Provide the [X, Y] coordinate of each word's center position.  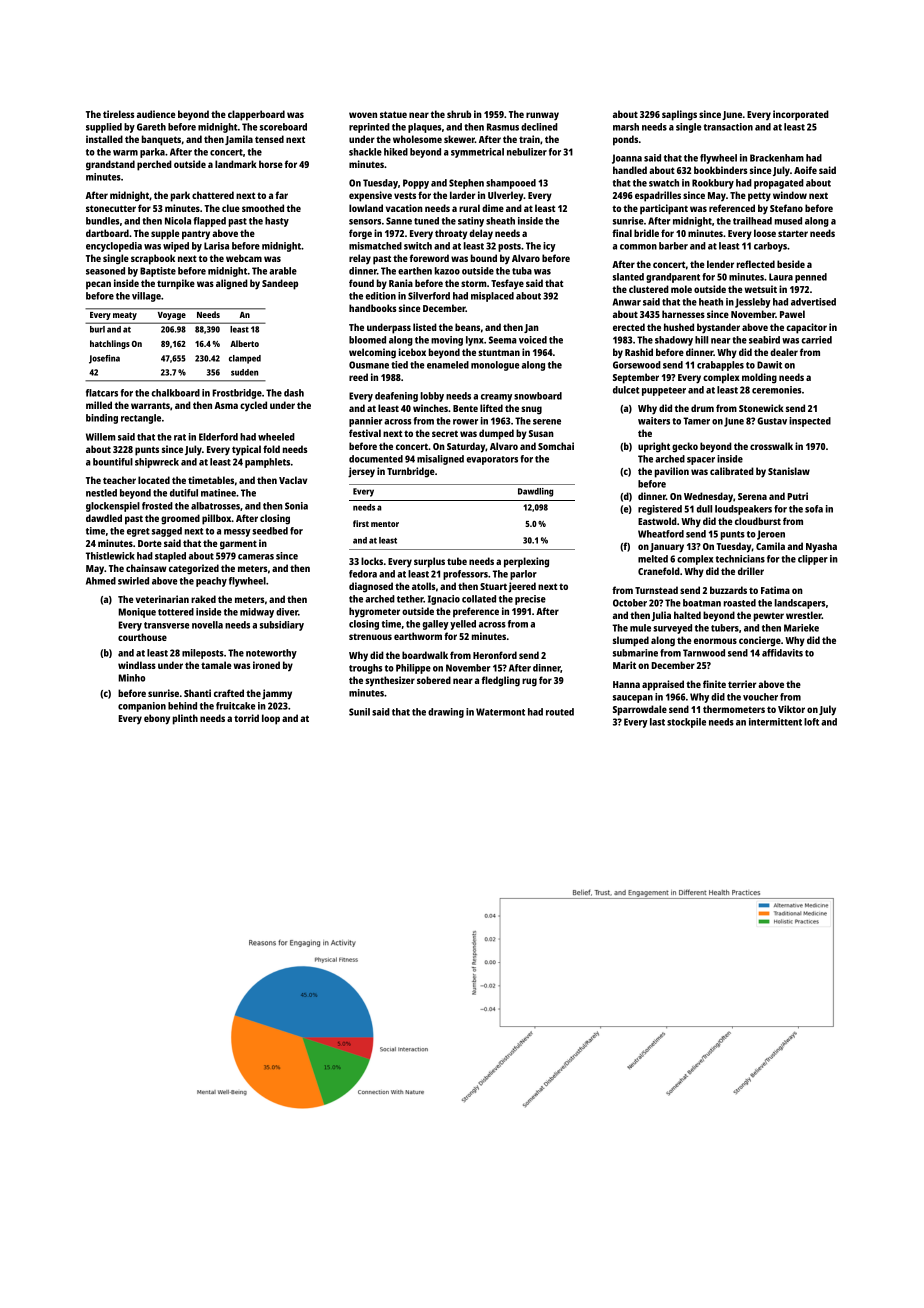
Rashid [639, 352]
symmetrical [477, 153]
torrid [246, 718]
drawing [446, 713]
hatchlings [110, 344]
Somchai [556, 446]
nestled [101, 493]
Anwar [627, 302]
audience [156, 114]
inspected [810, 422]
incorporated [801, 115]
